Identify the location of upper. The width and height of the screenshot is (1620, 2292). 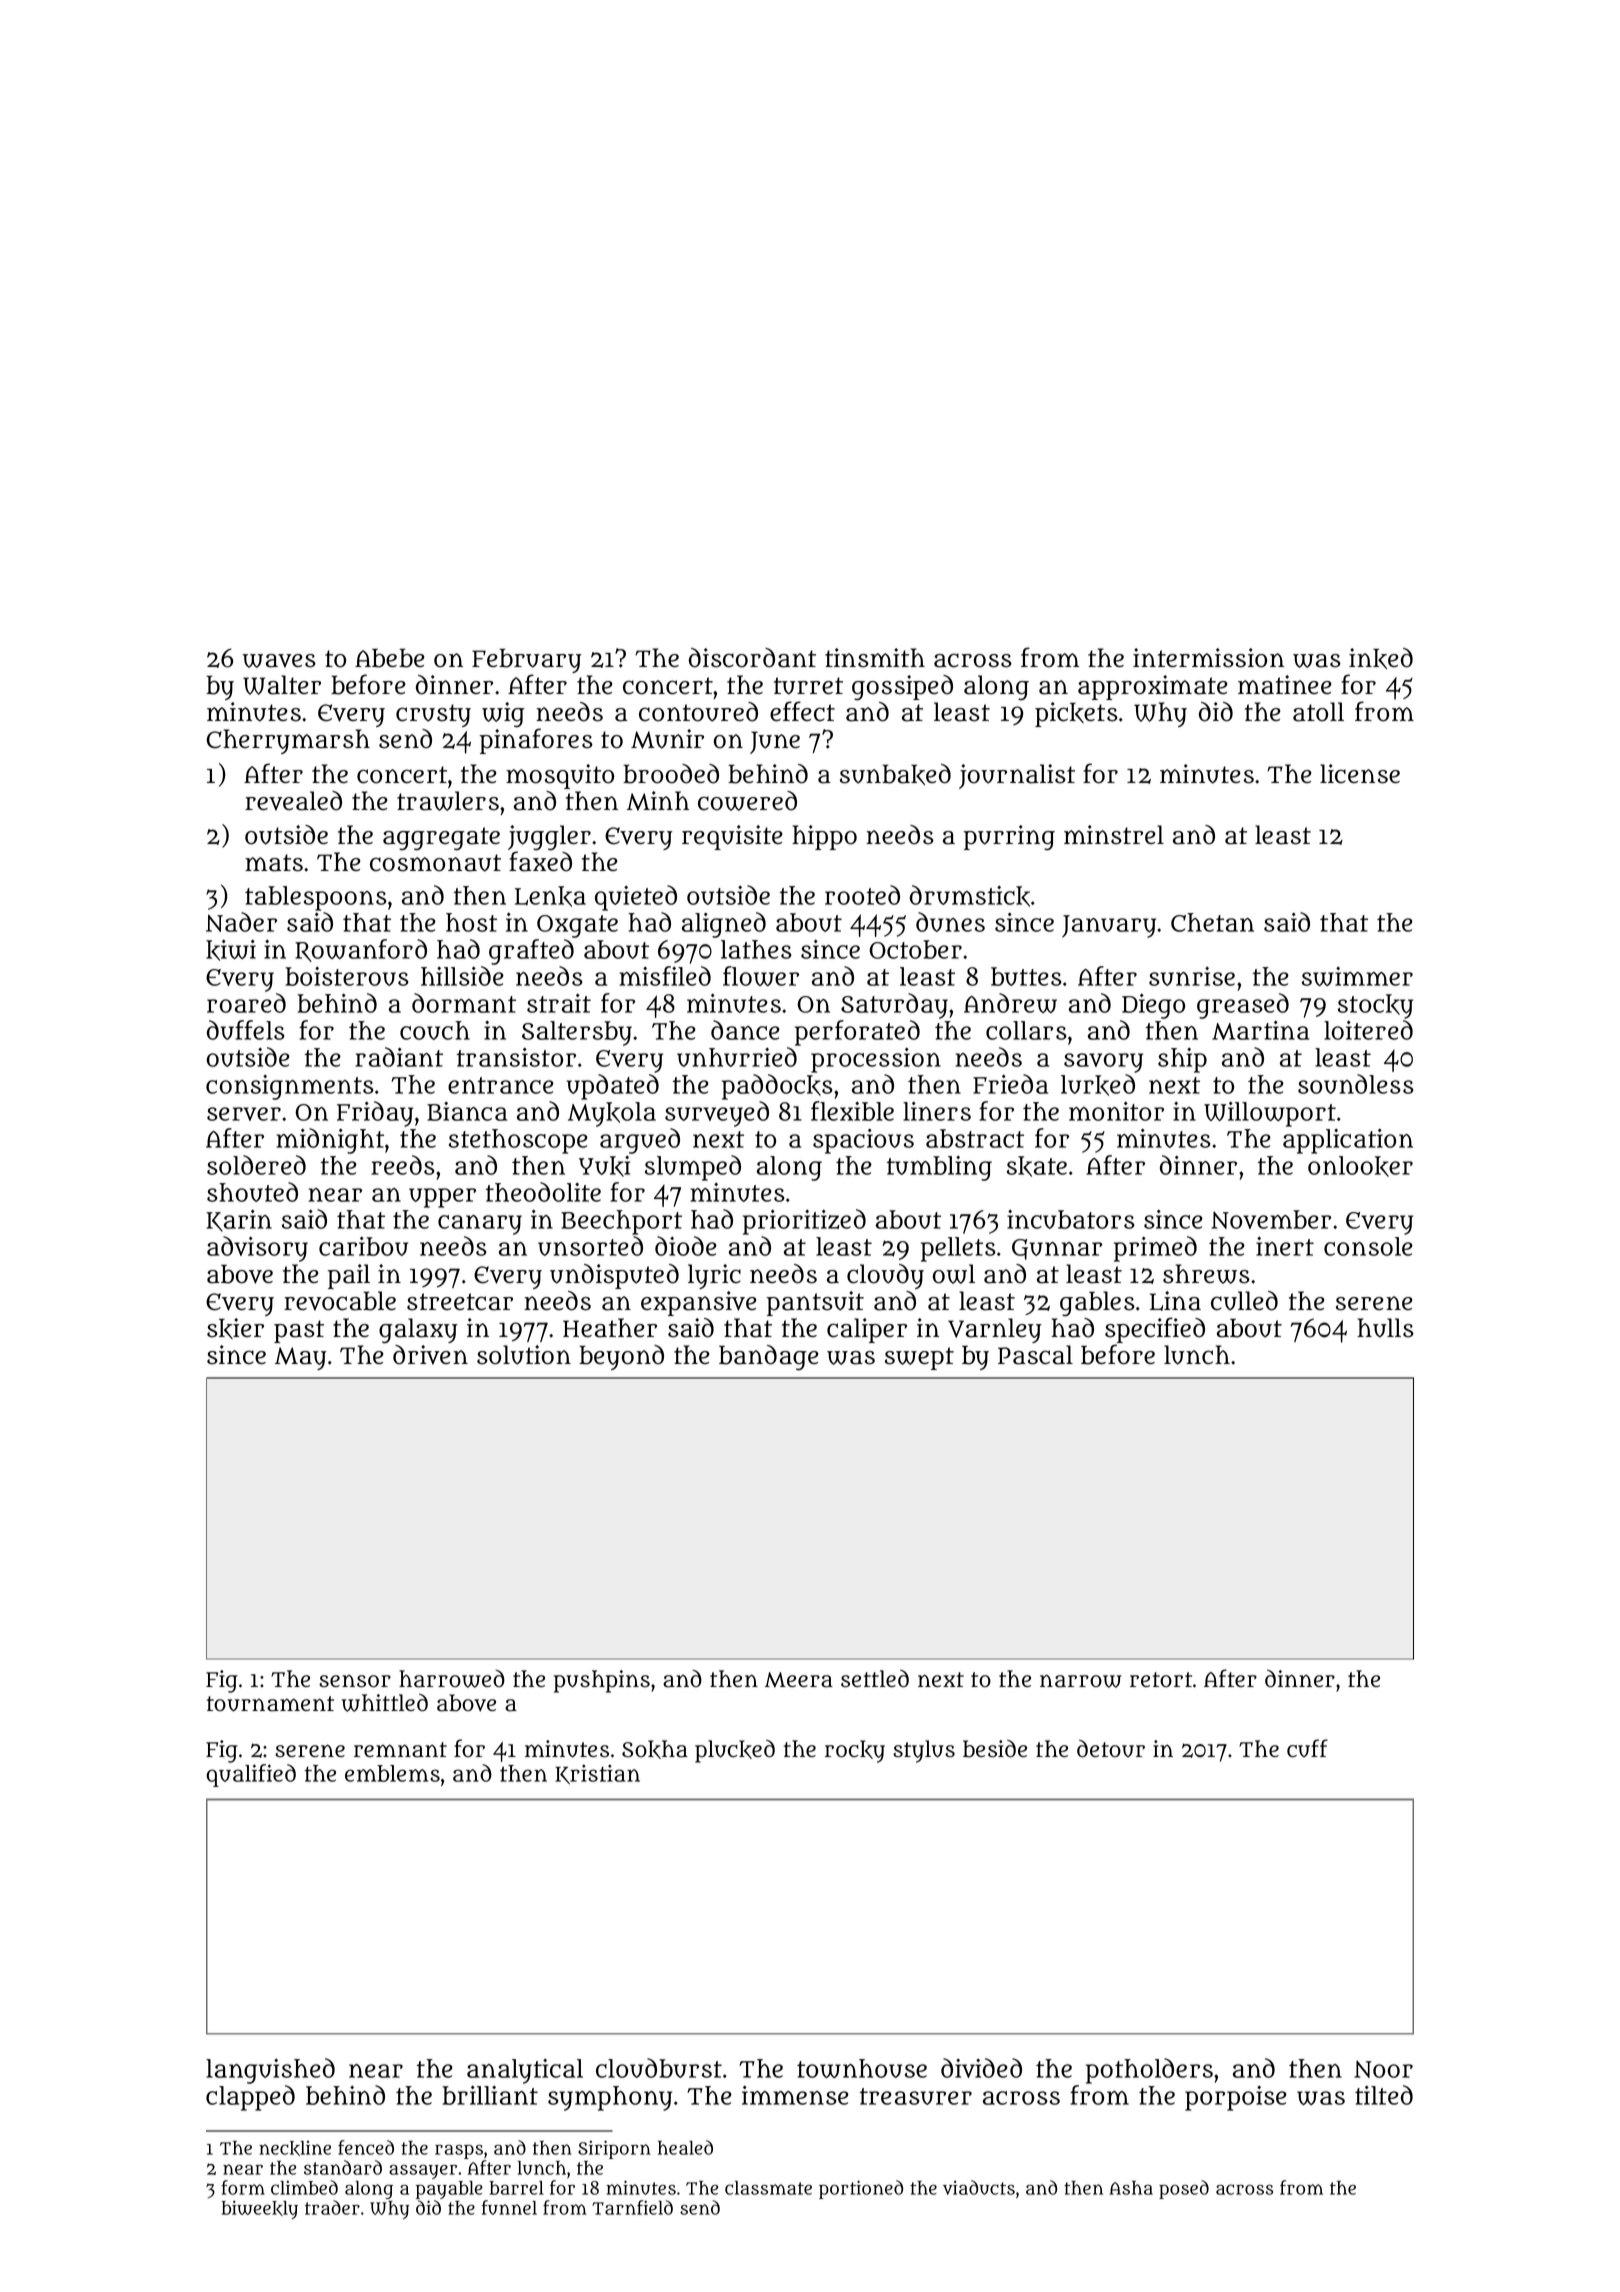
(442, 1198).
